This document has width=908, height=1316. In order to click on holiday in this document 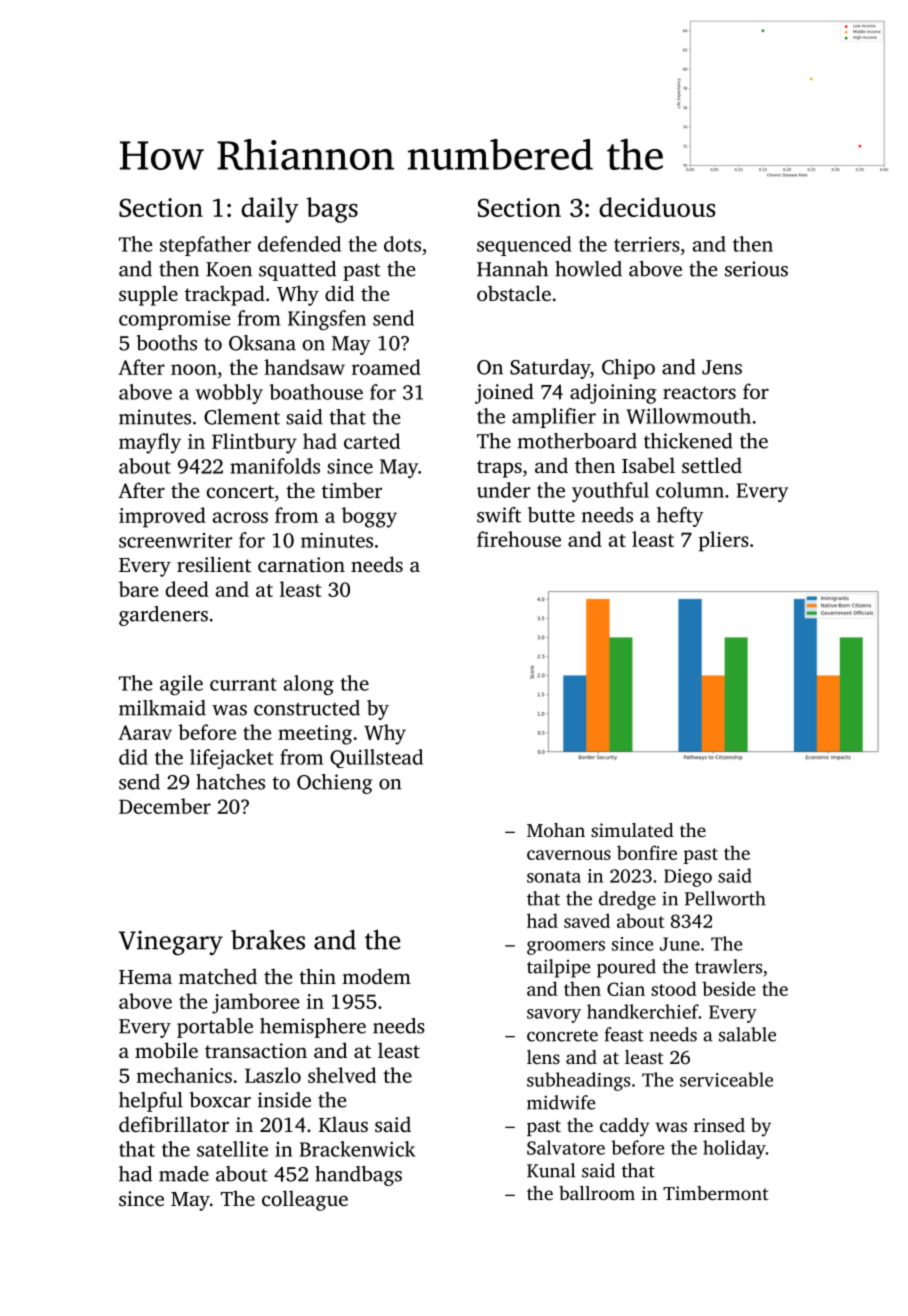, I will do `click(734, 1149)`.
